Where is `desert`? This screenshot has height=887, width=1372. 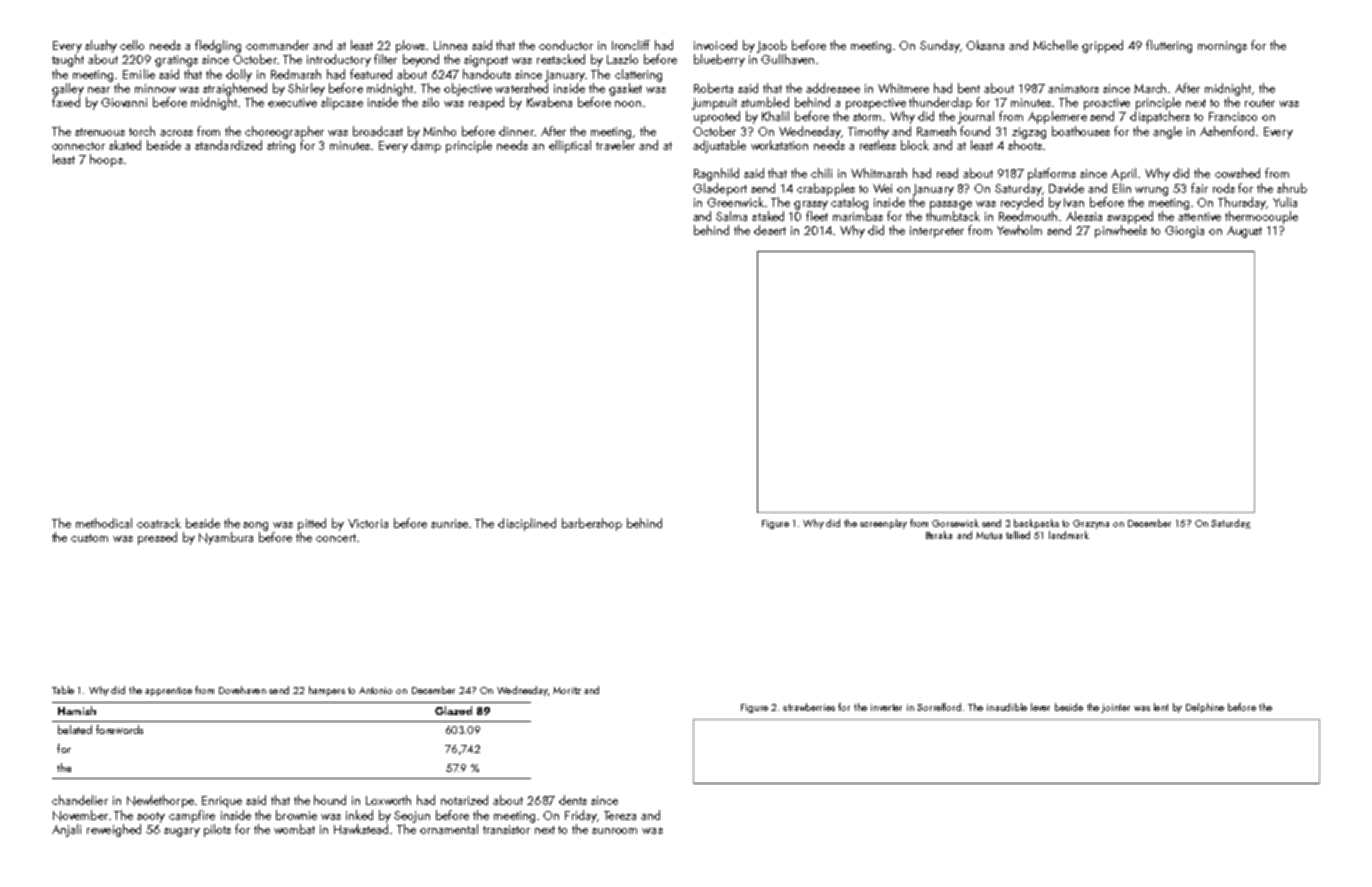
desert is located at coordinates (770, 230).
